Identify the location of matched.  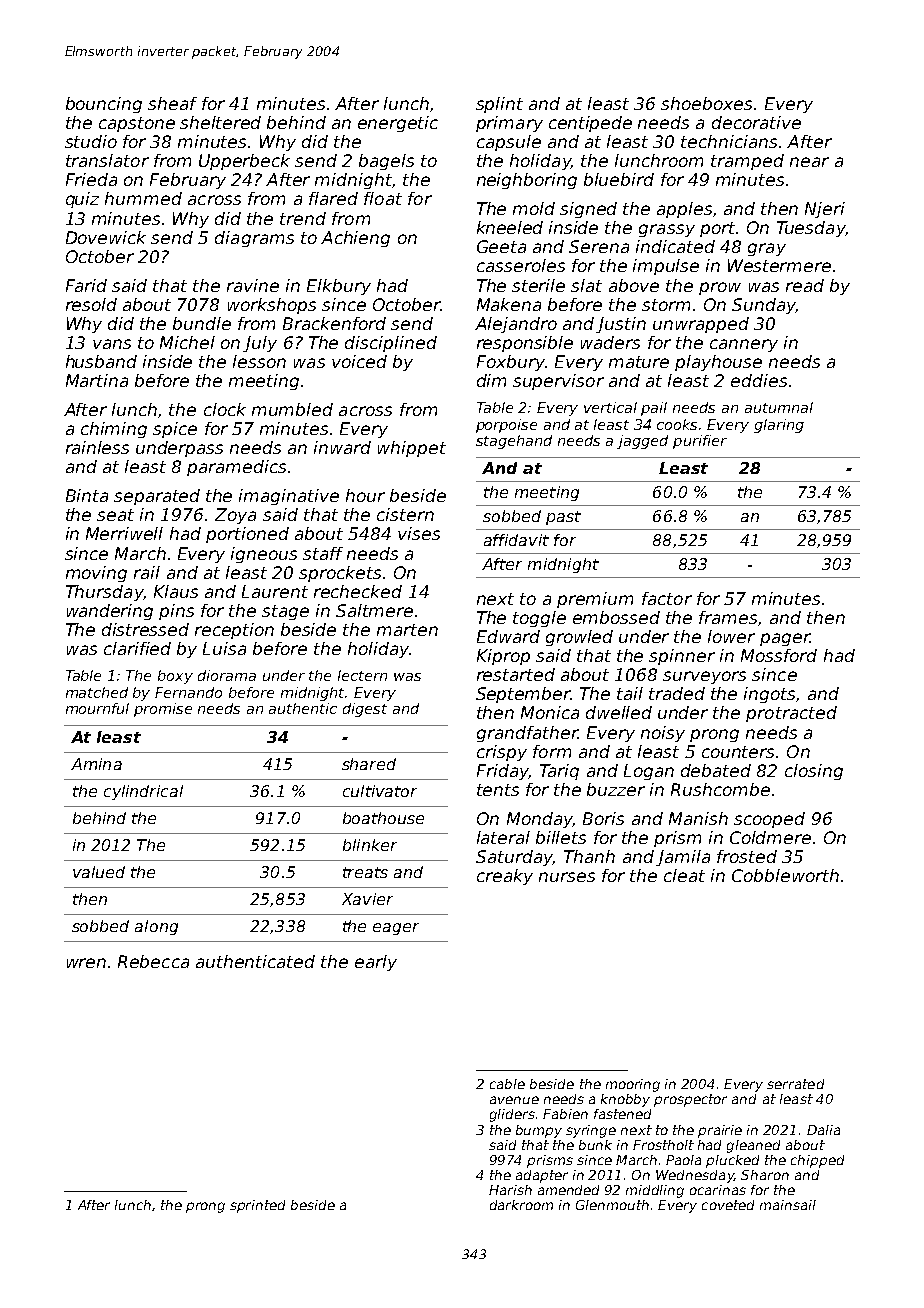
(97, 692).
